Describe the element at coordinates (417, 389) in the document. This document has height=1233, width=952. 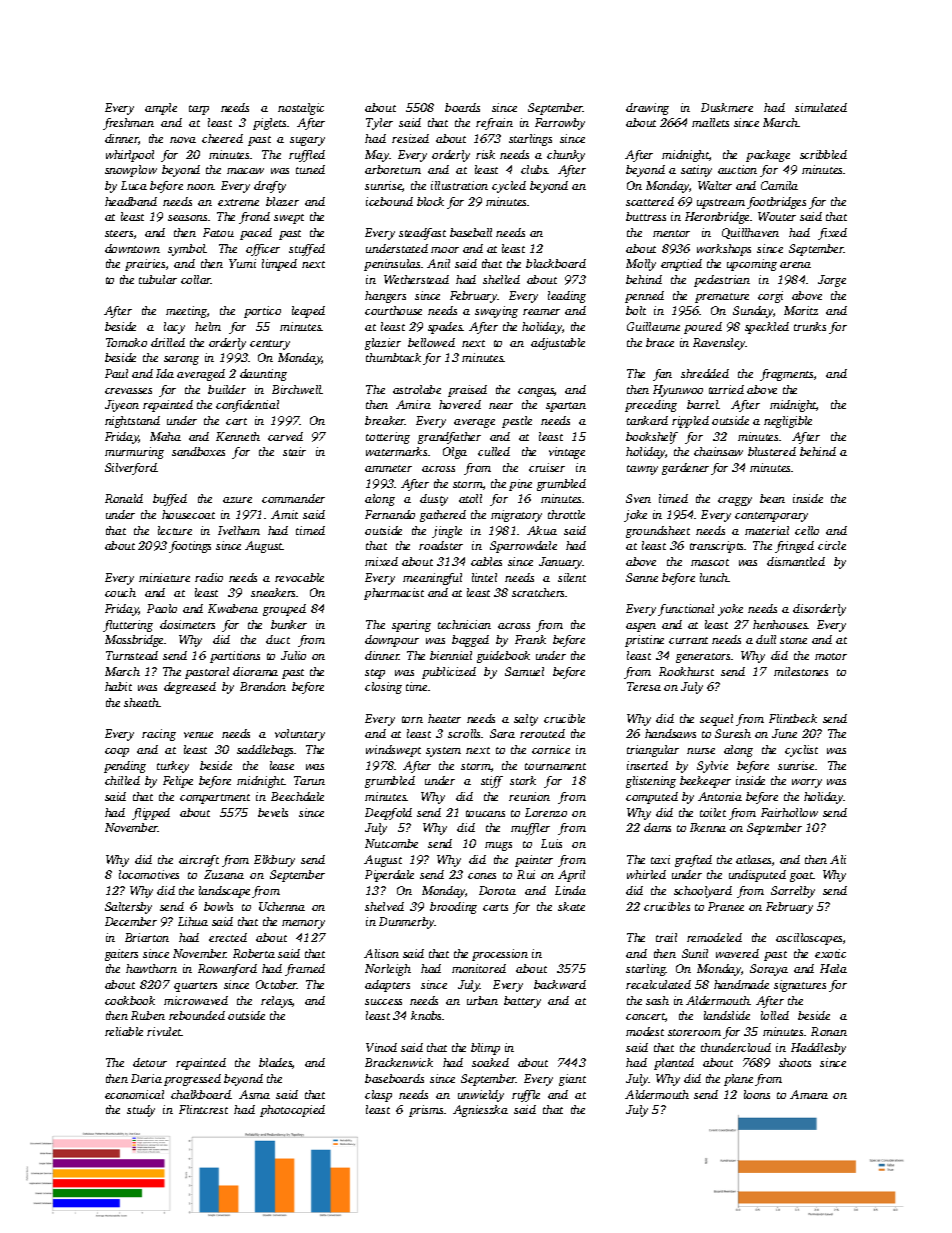
I see `astrolabe` at that location.
